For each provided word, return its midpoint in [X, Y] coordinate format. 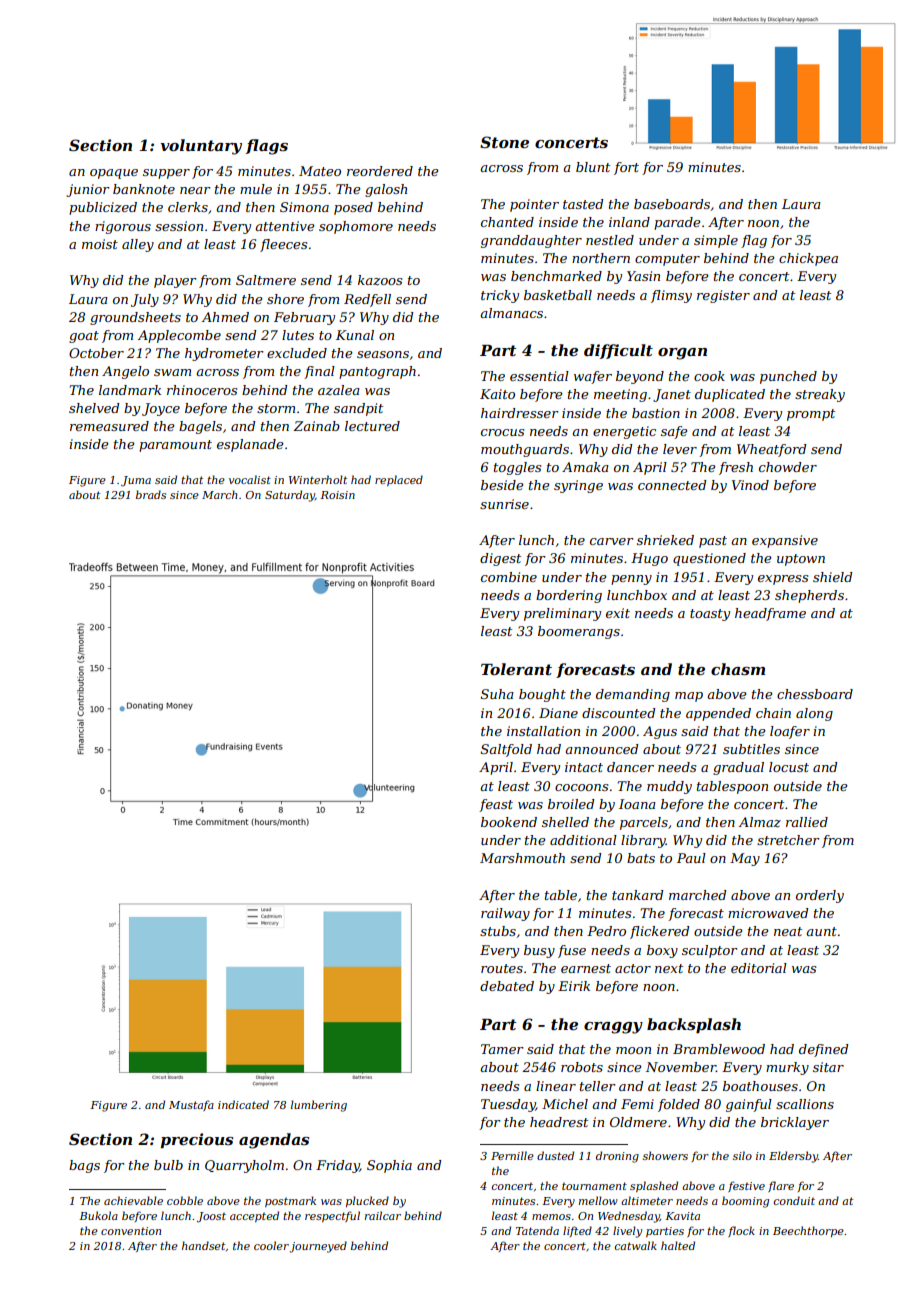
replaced [399, 480]
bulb [168, 1165]
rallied [807, 822]
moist [100, 244]
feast [496, 805]
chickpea [808, 259]
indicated [243, 1104]
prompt [811, 415]
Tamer [502, 1049]
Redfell [367, 300]
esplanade [250, 445]
